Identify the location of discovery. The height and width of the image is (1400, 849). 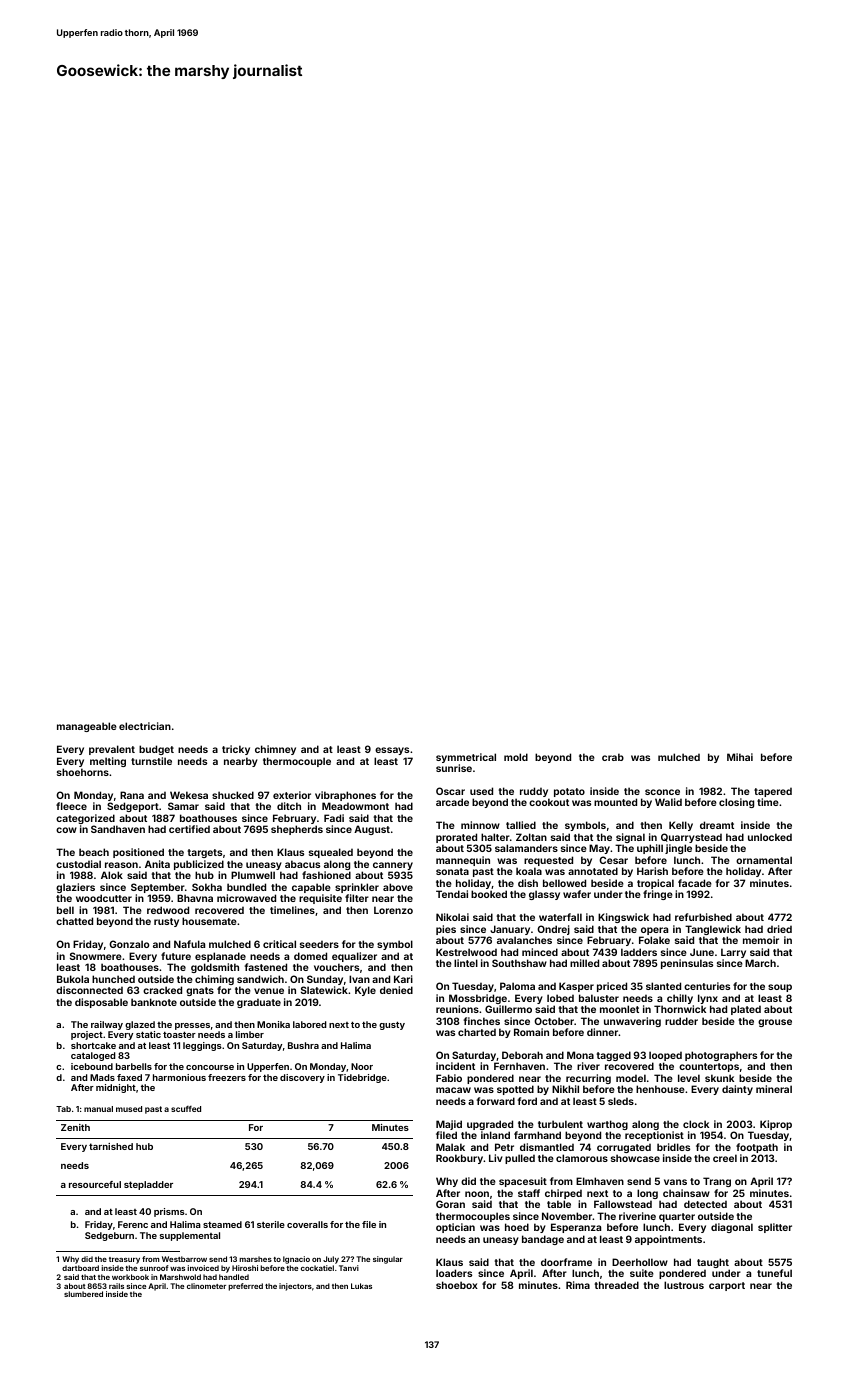
(302, 1078).
